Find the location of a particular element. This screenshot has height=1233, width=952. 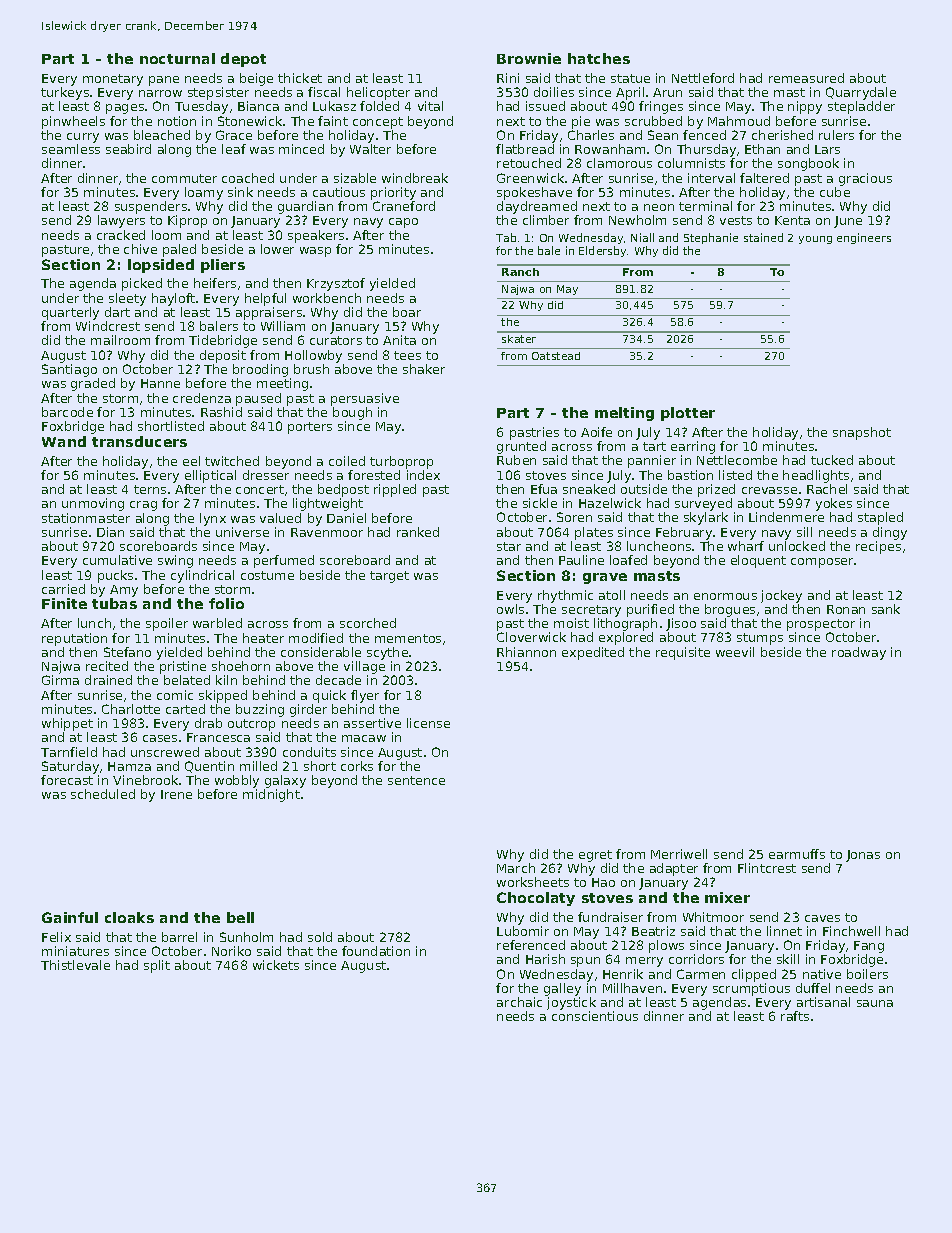

owls is located at coordinates (510, 609).
